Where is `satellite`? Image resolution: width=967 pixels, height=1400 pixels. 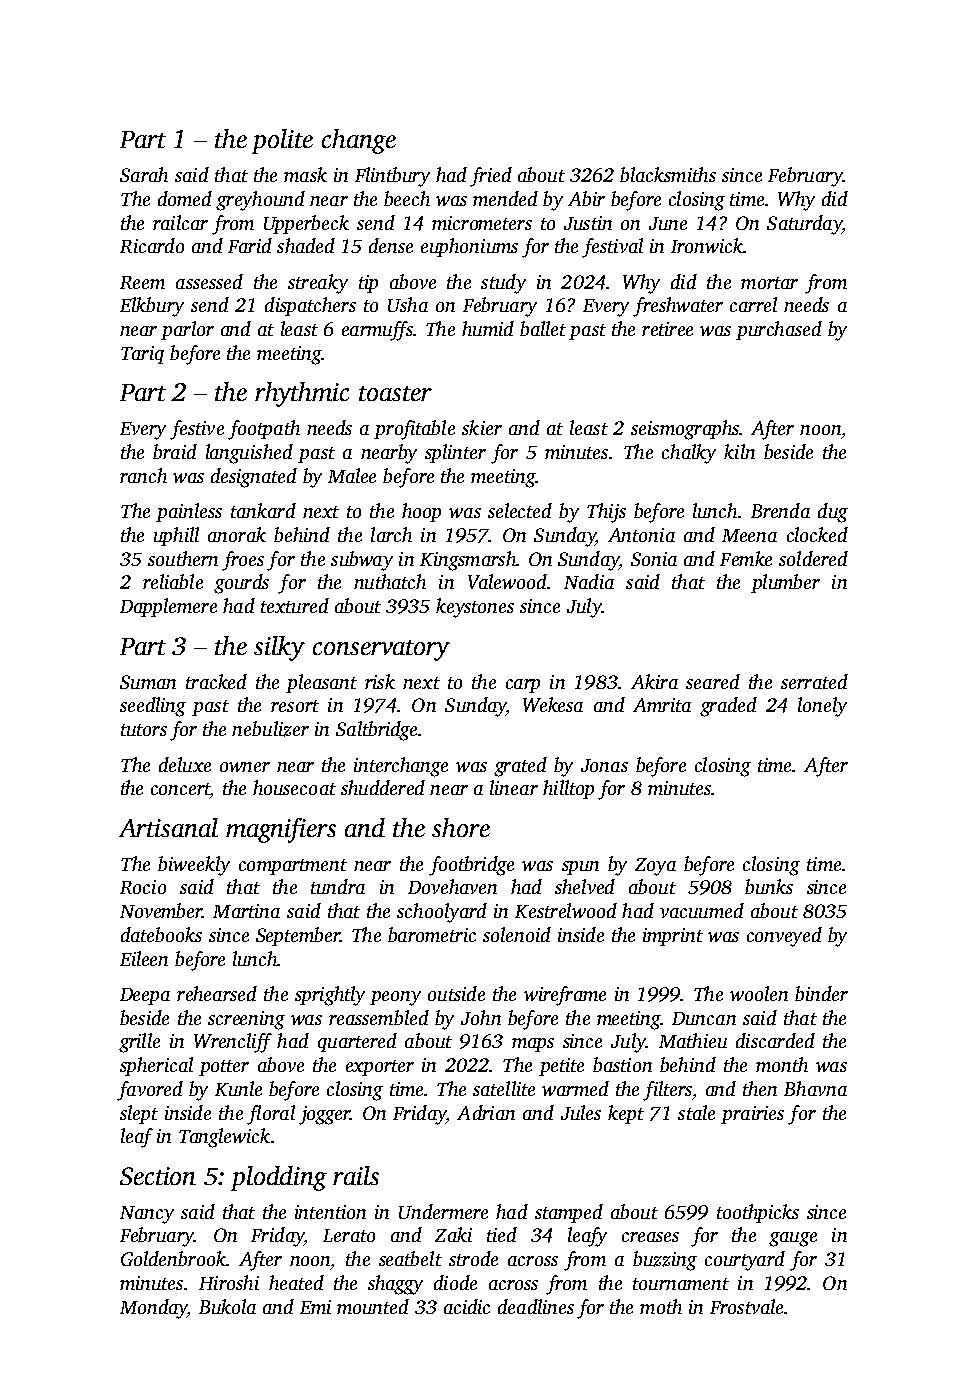
satellite is located at coordinates (504, 1088).
